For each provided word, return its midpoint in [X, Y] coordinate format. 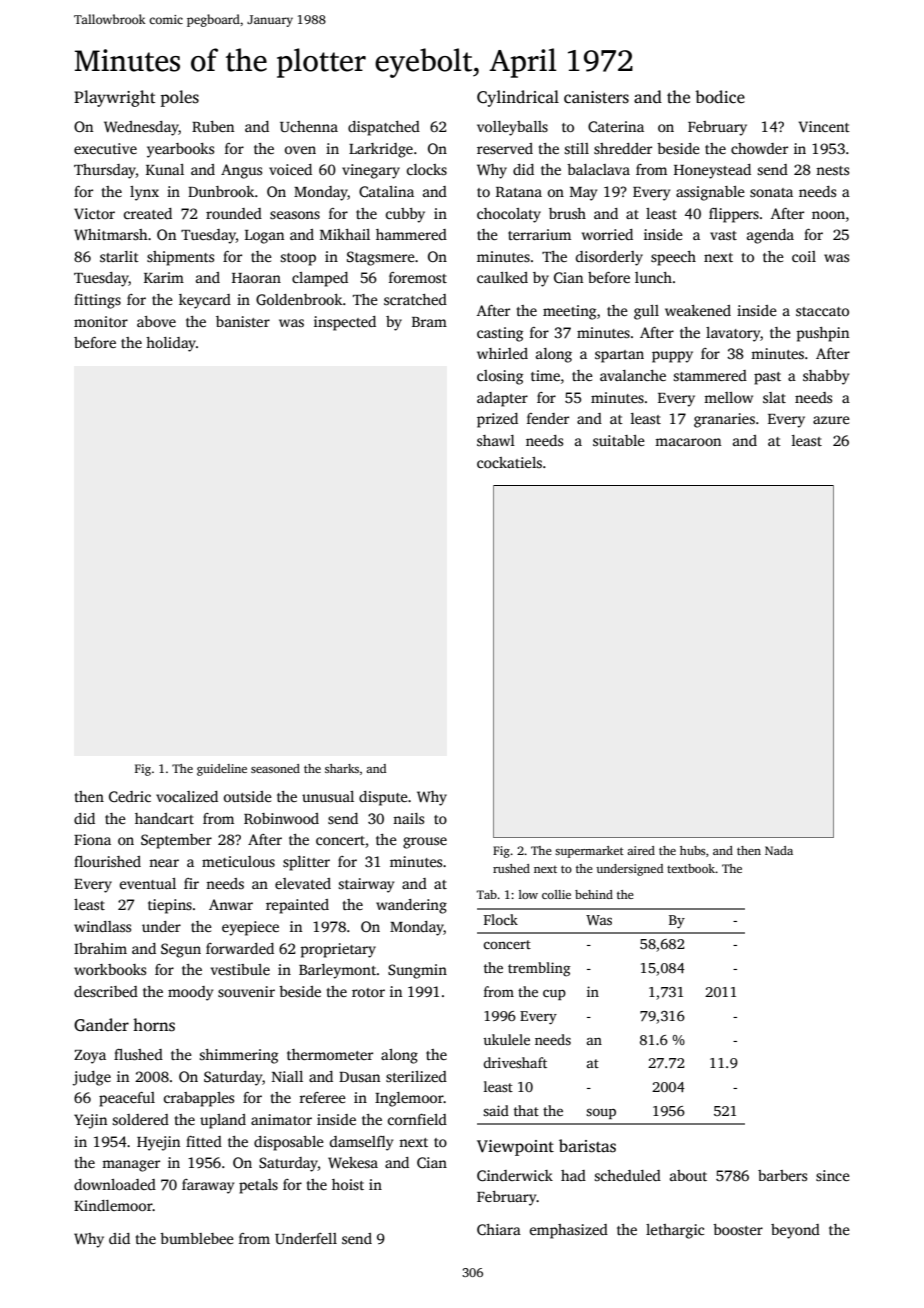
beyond [795, 1231]
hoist [348, 1184]
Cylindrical [518, 98]
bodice [720, 97]
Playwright [115, 98]
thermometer [330, 1054]
